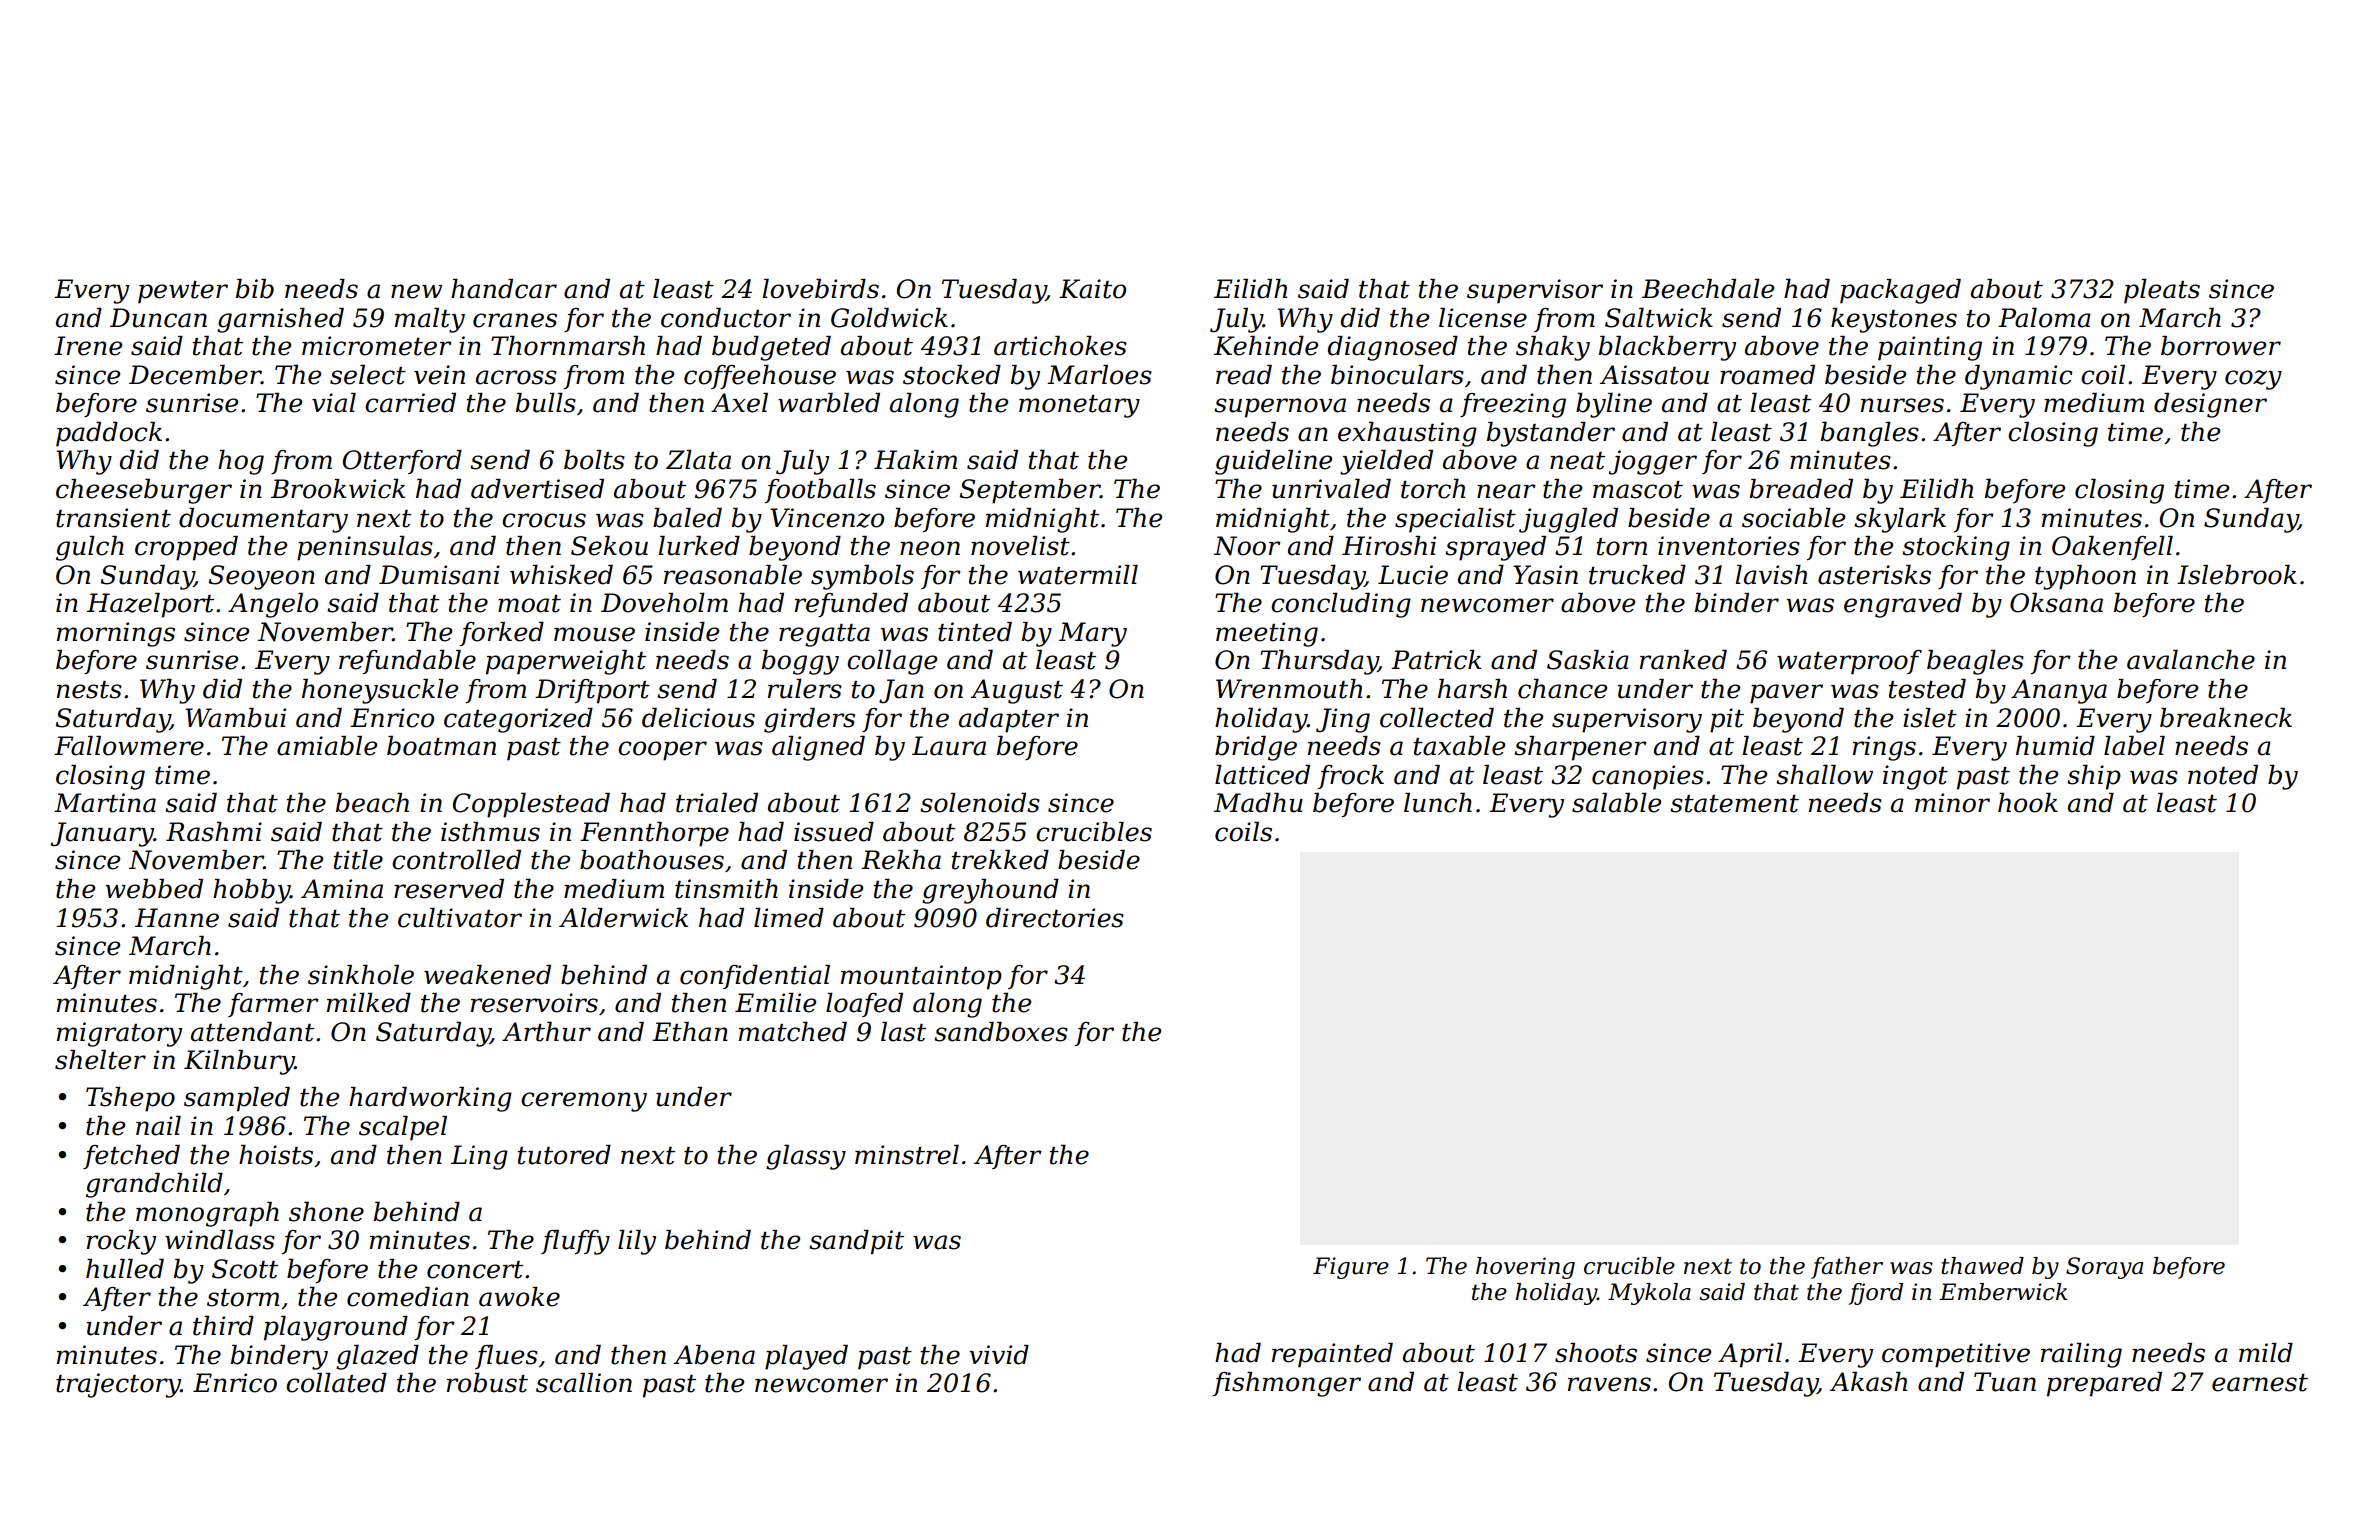 Image resolution: width=2380 pixels, height=1540 pixels. I want to click on shallow, so click(1824, 775).
